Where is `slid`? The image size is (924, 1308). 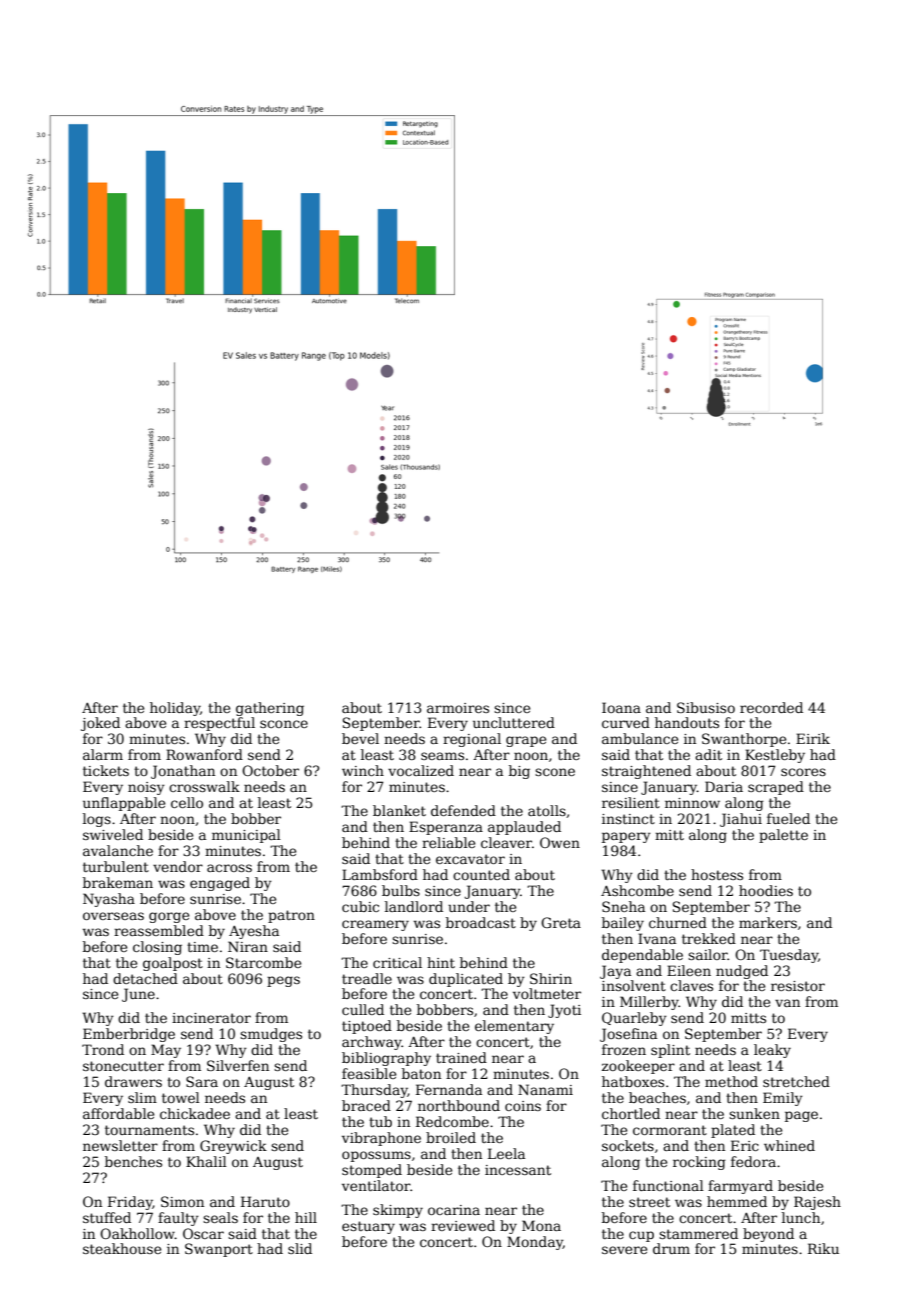
slid is located at coordinates (300, 1248).
